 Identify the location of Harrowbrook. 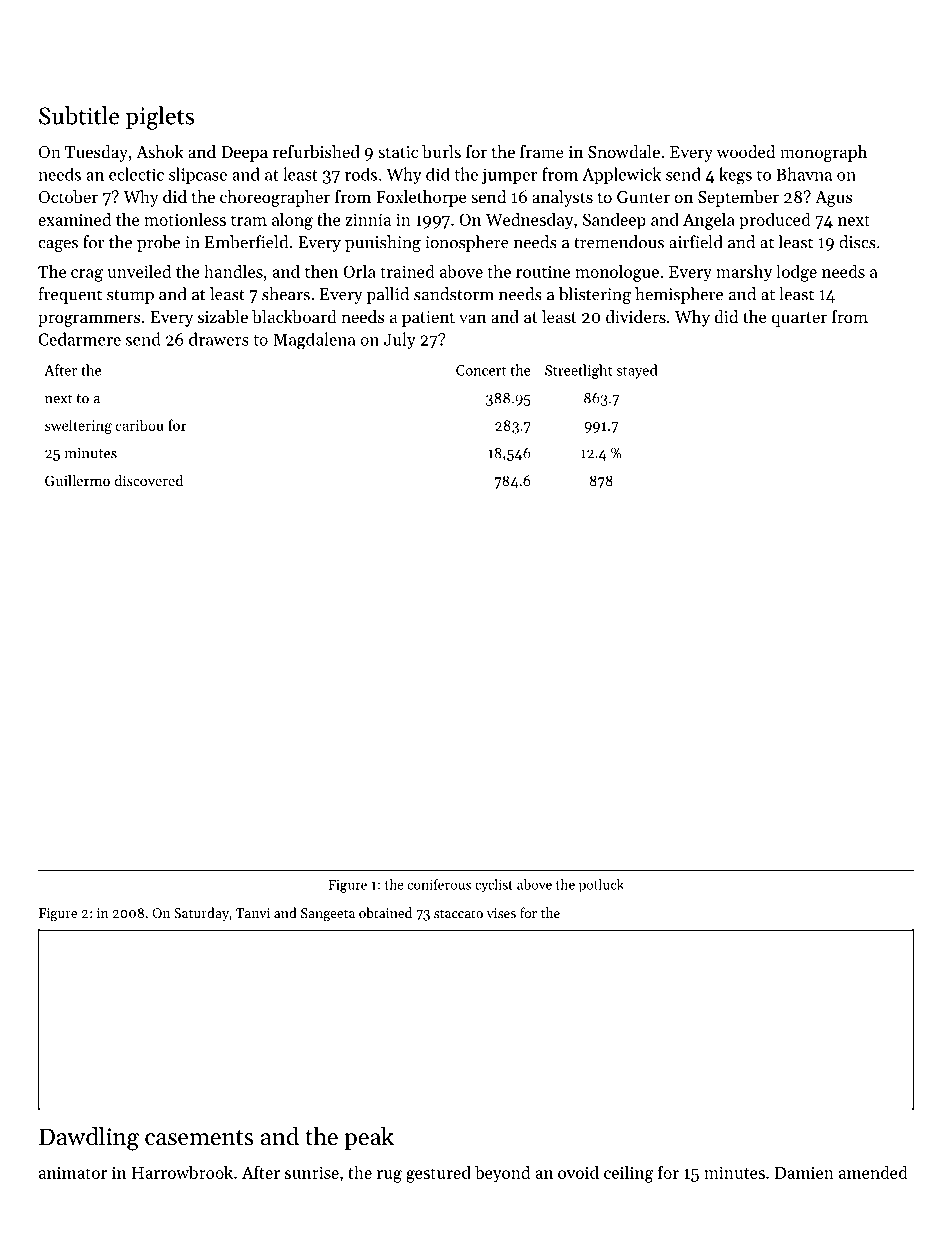
(182, 1172).
